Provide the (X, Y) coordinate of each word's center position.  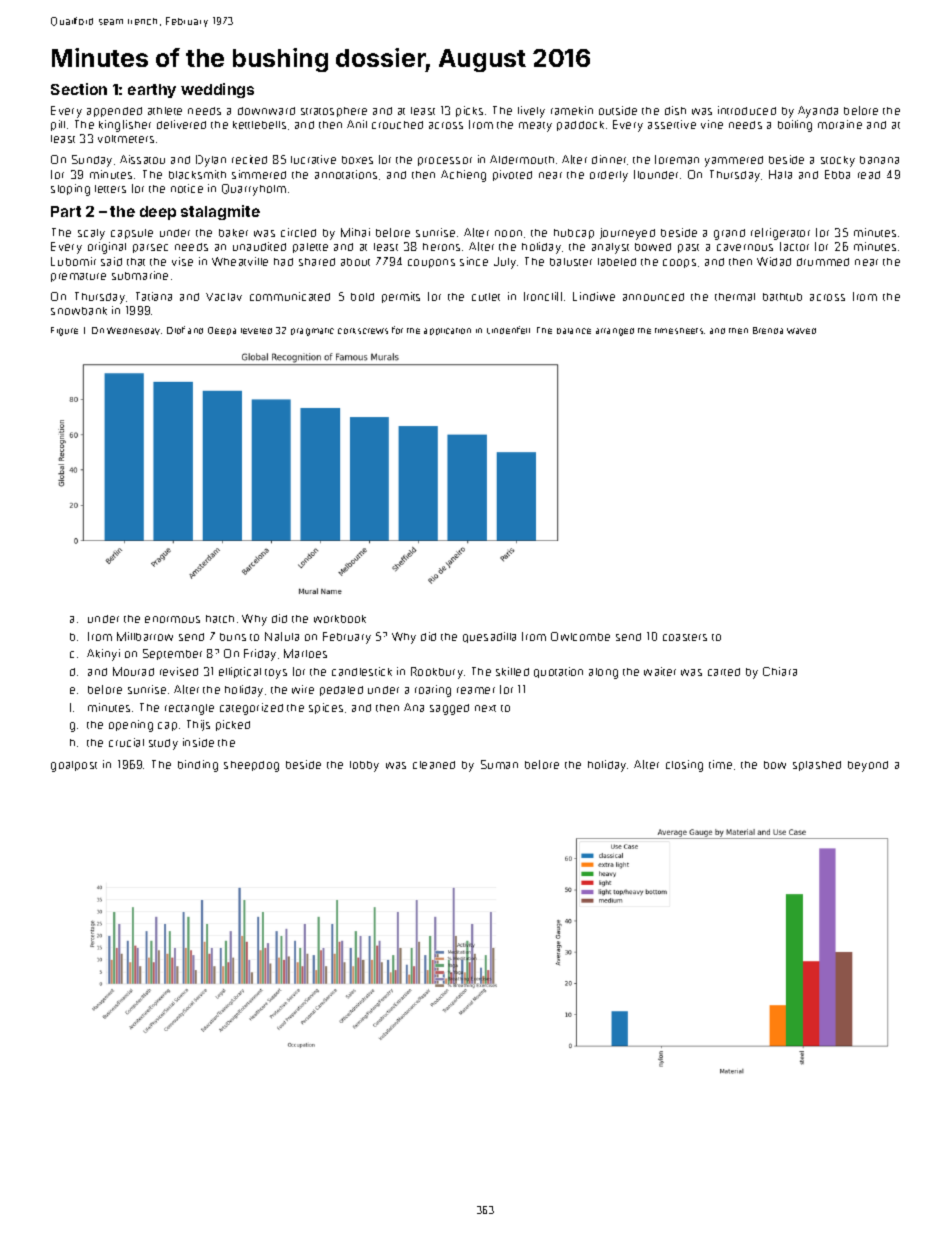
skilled (512, 671)
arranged (615, 332)
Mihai (355, 232)
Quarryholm (254, 190)
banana (879, 160)
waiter (660, 671)
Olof (176, 330)
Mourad (133, 671)
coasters (685, 637)
